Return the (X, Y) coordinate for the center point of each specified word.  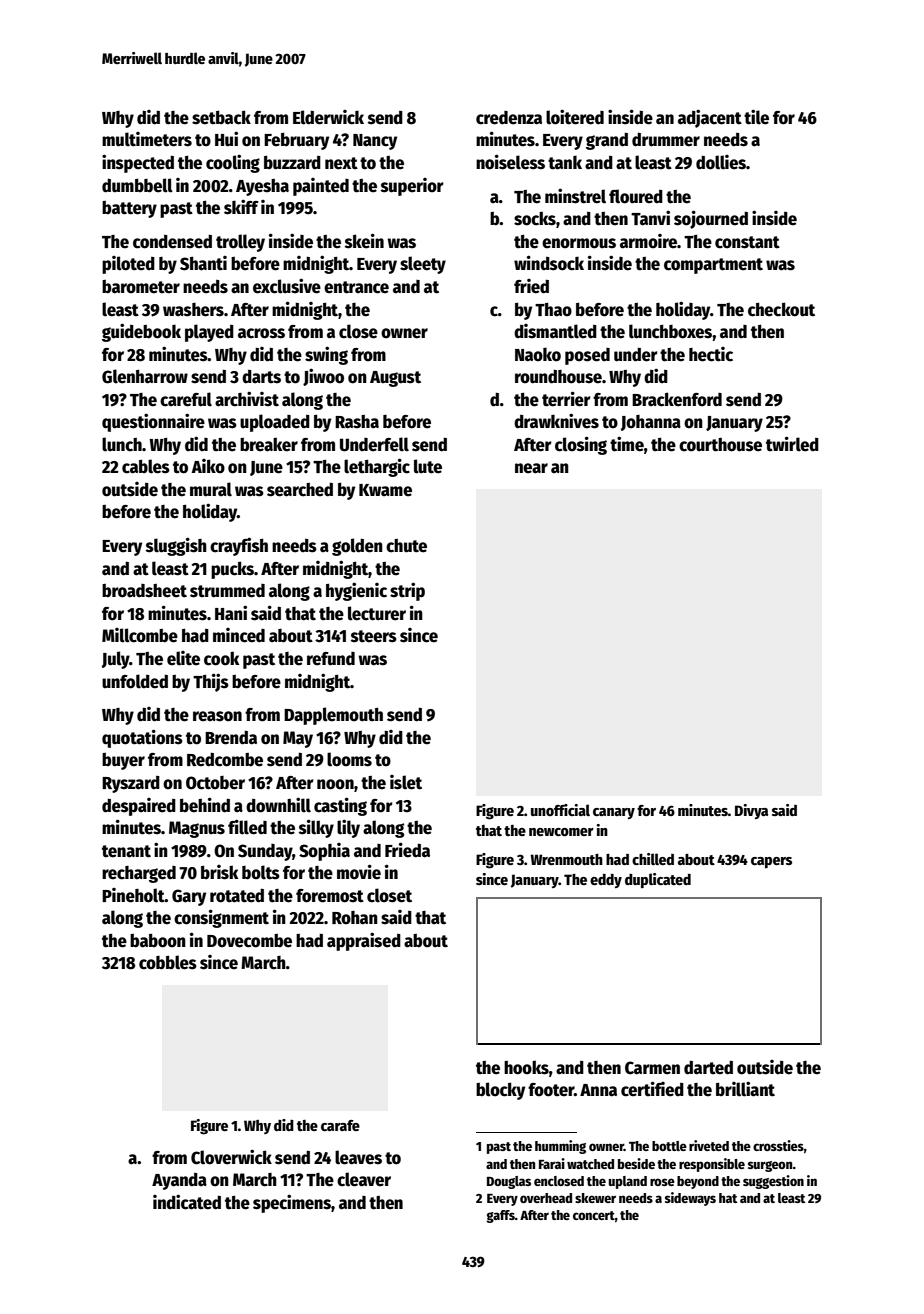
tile (756, 117)
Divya (751, 811)
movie (359, 872)
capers (771, 862)
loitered (575, 117)
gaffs (500, 1216)
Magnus (197, 829)
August (395, 379)
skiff (241, 207)
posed (587, 356)
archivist (247, 399)
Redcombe (225, 760)
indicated (187, 1202)
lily (348, 828)
